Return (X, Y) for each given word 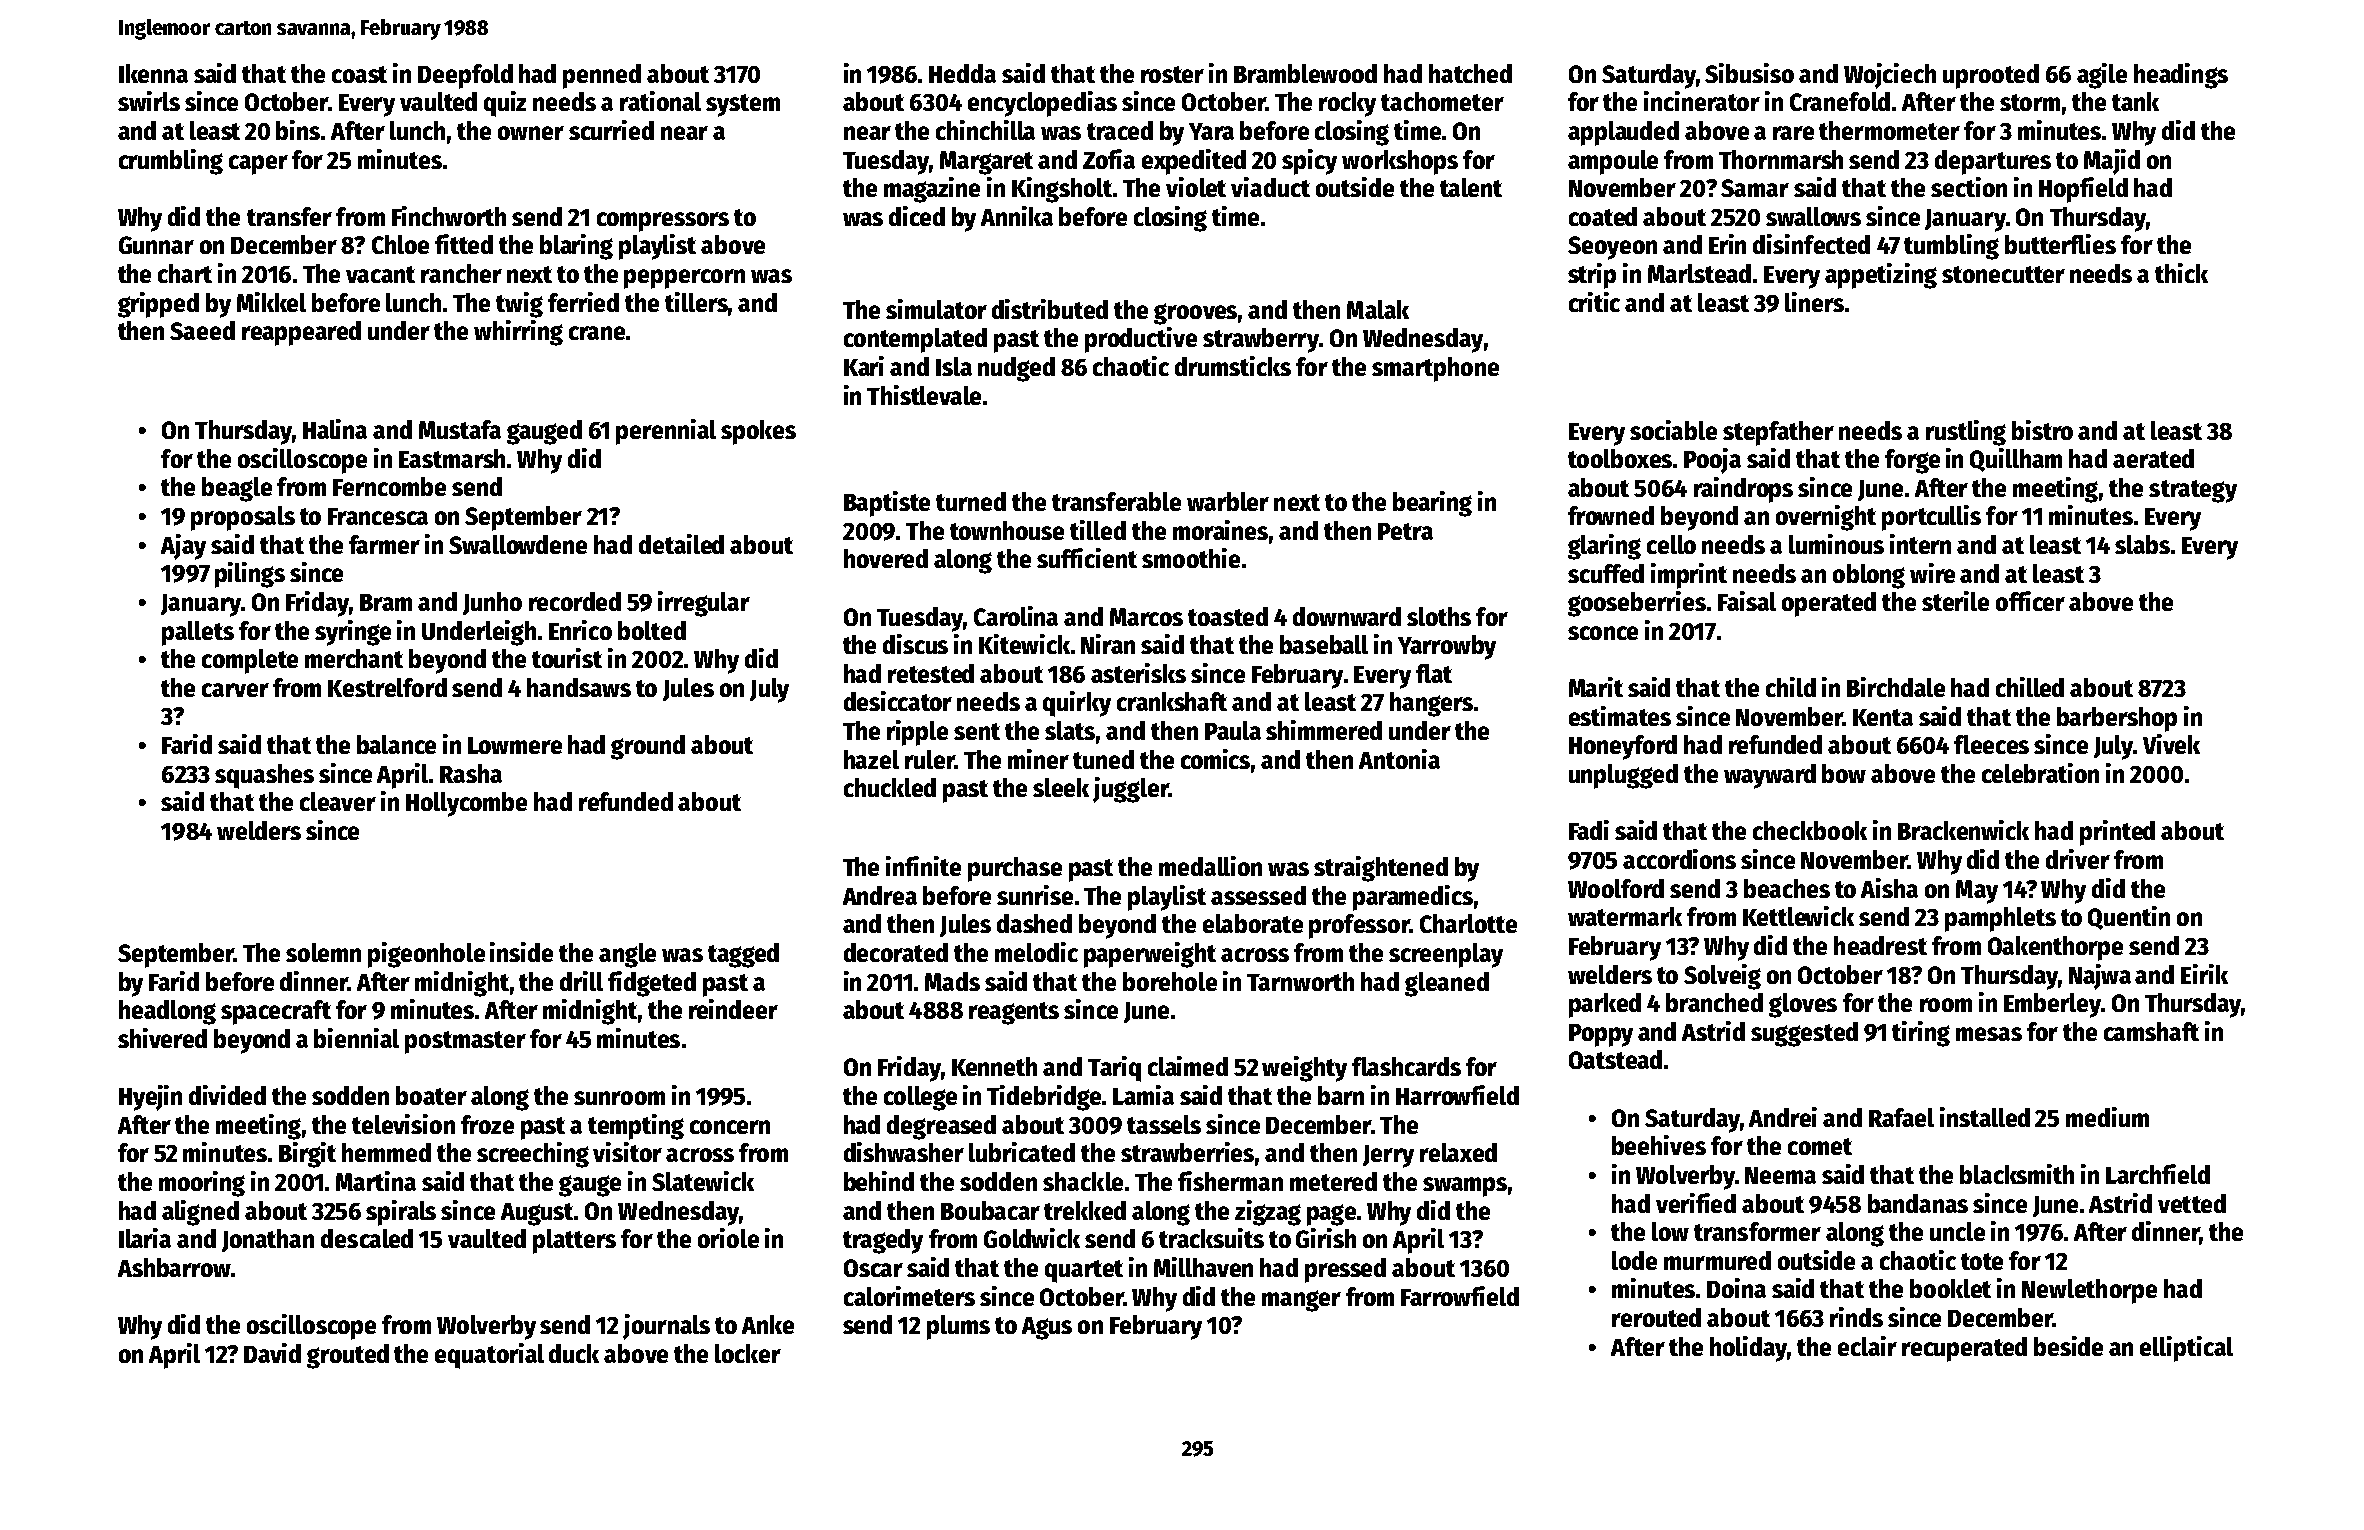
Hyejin (150, 1098)
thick (2181, 273)
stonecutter (2003, 274)
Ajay (183, 547)
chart (185, 273)
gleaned (1447, 984)
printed (2117, 833)
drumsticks (1233, 366)
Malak (1378, 309)
